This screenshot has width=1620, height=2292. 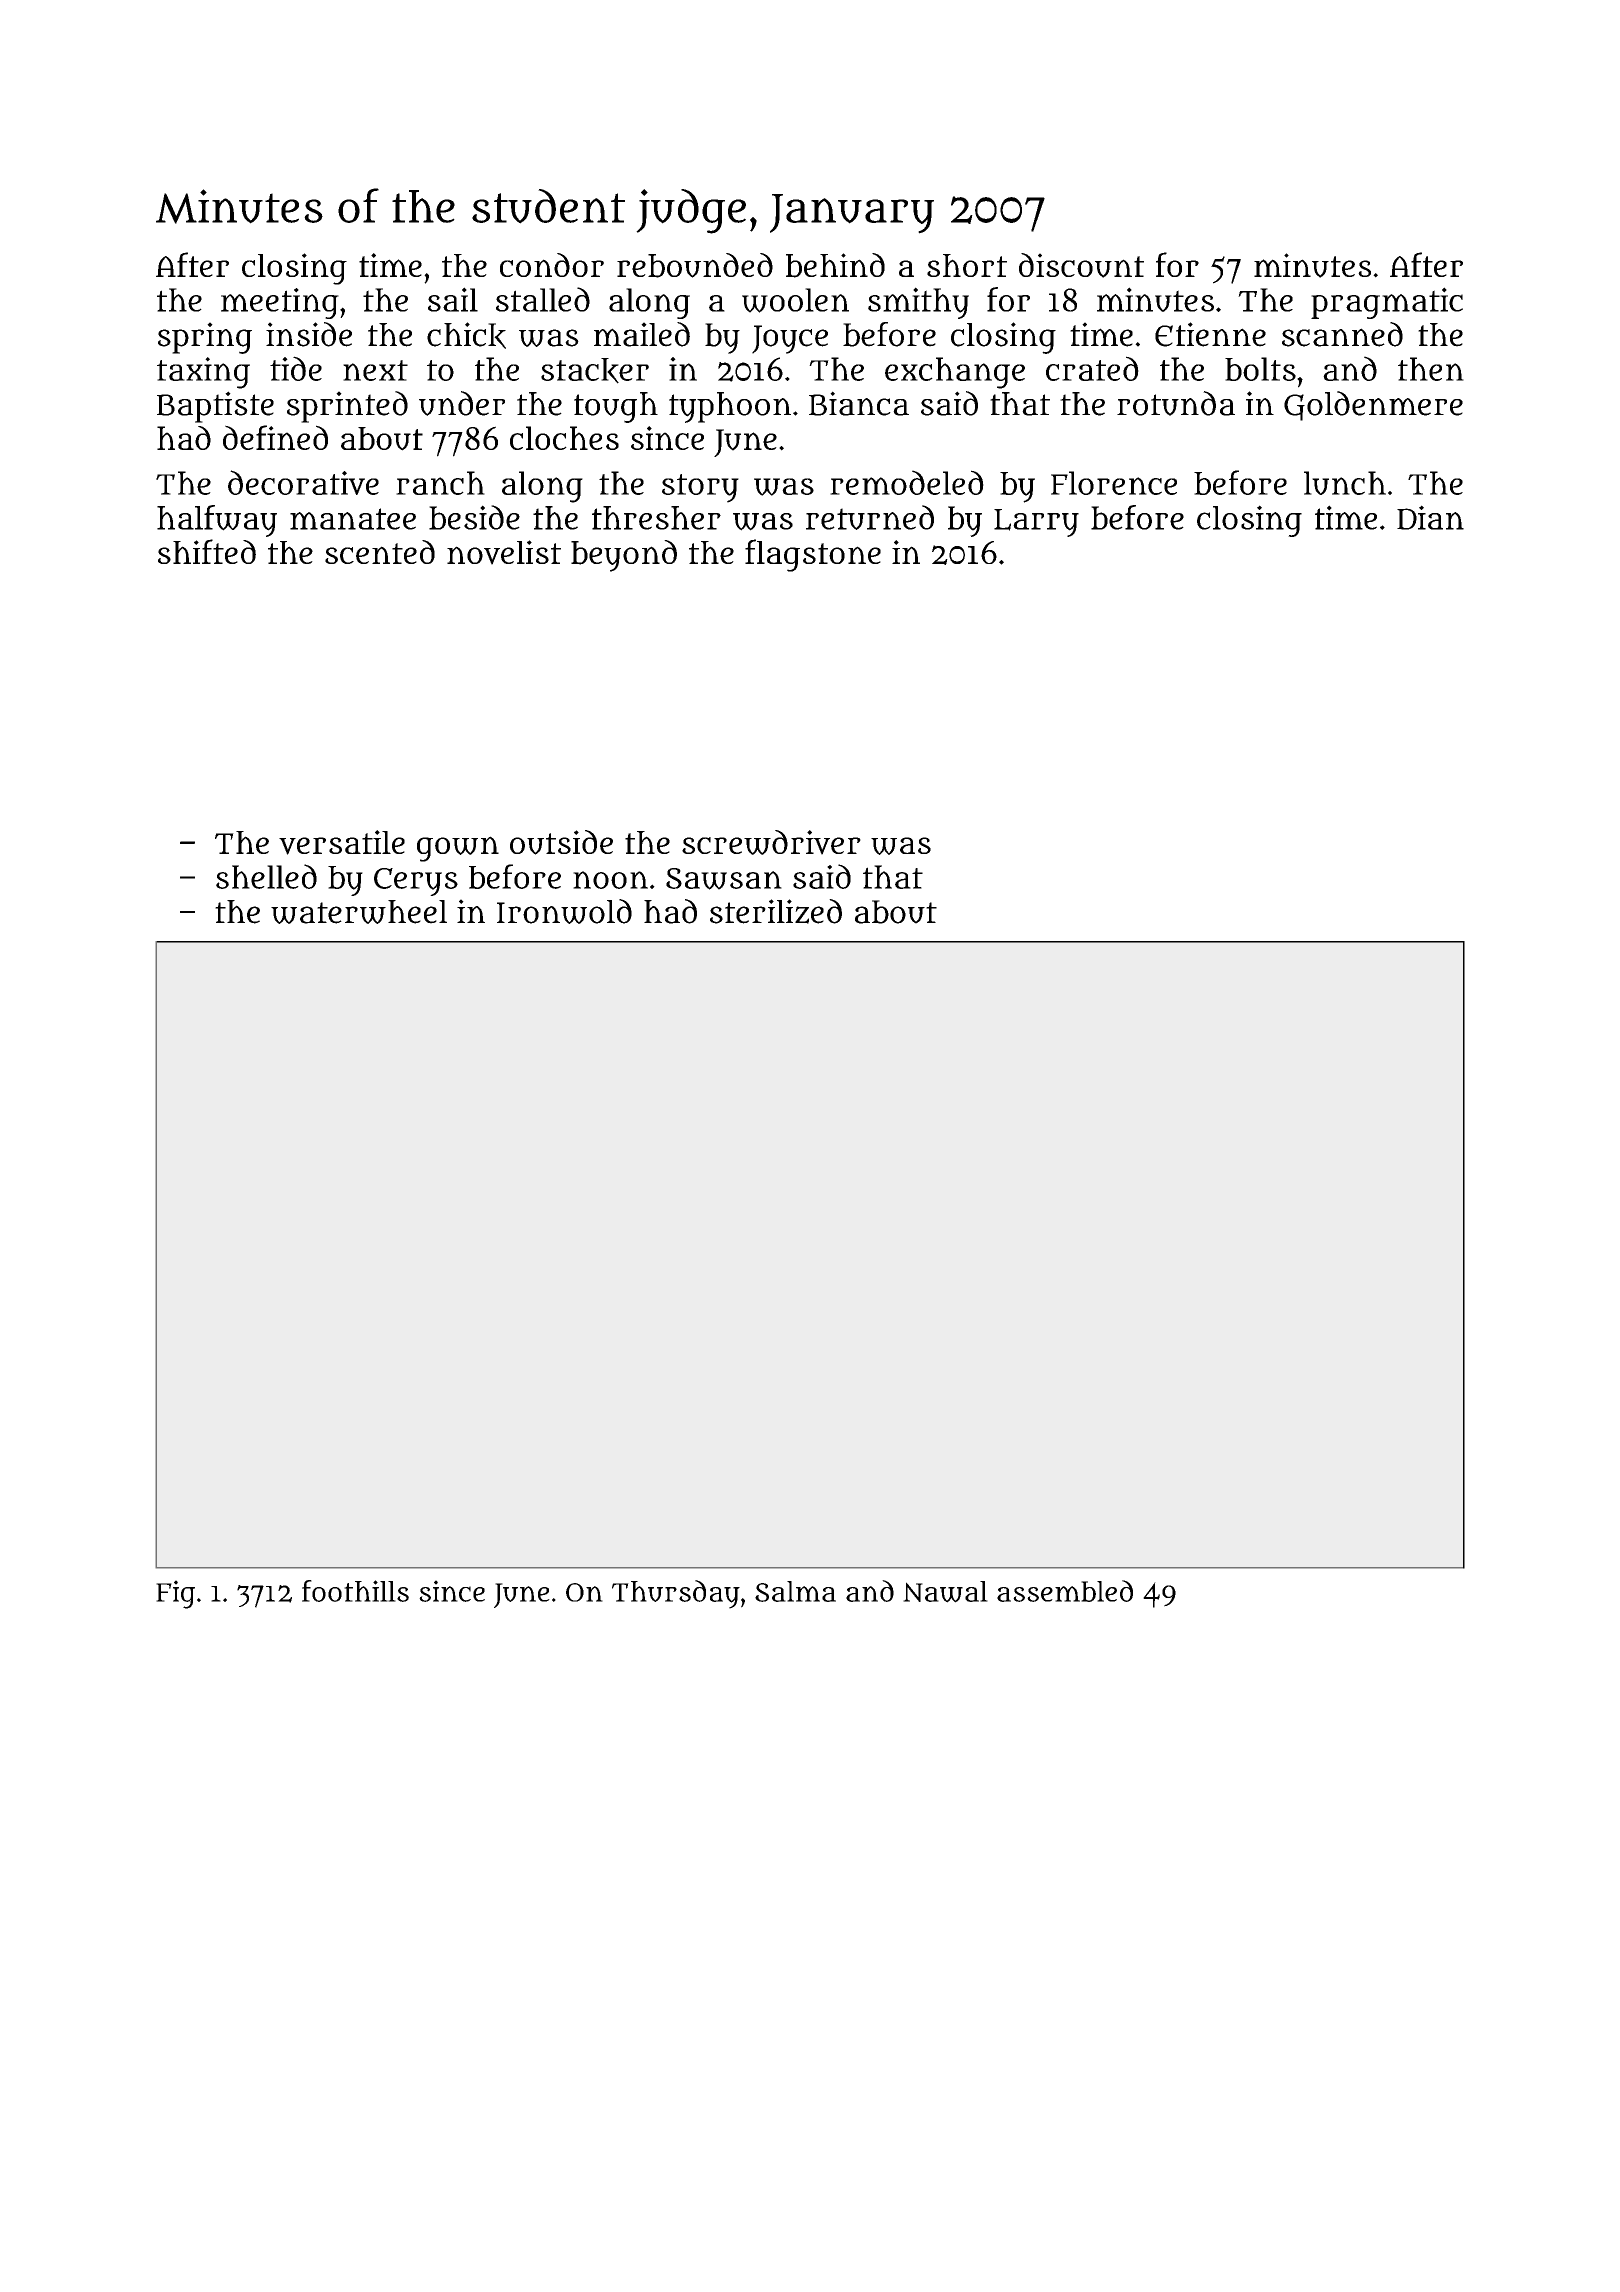 I want to click on sterilized, so click(x=776, y=911).
